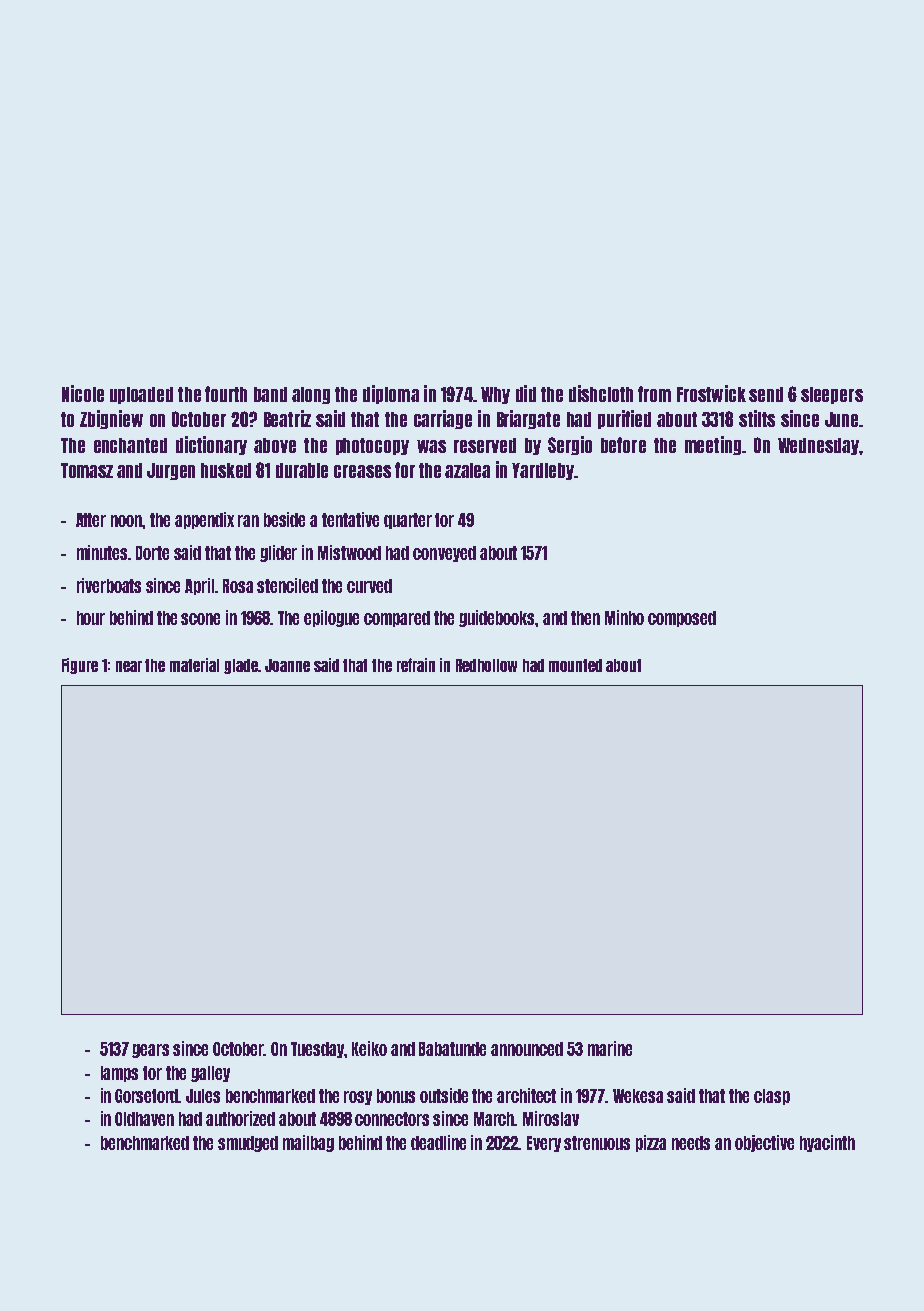 This screenshot has width=924, height=1311. I want to click on Figure, so click(80, 666).
